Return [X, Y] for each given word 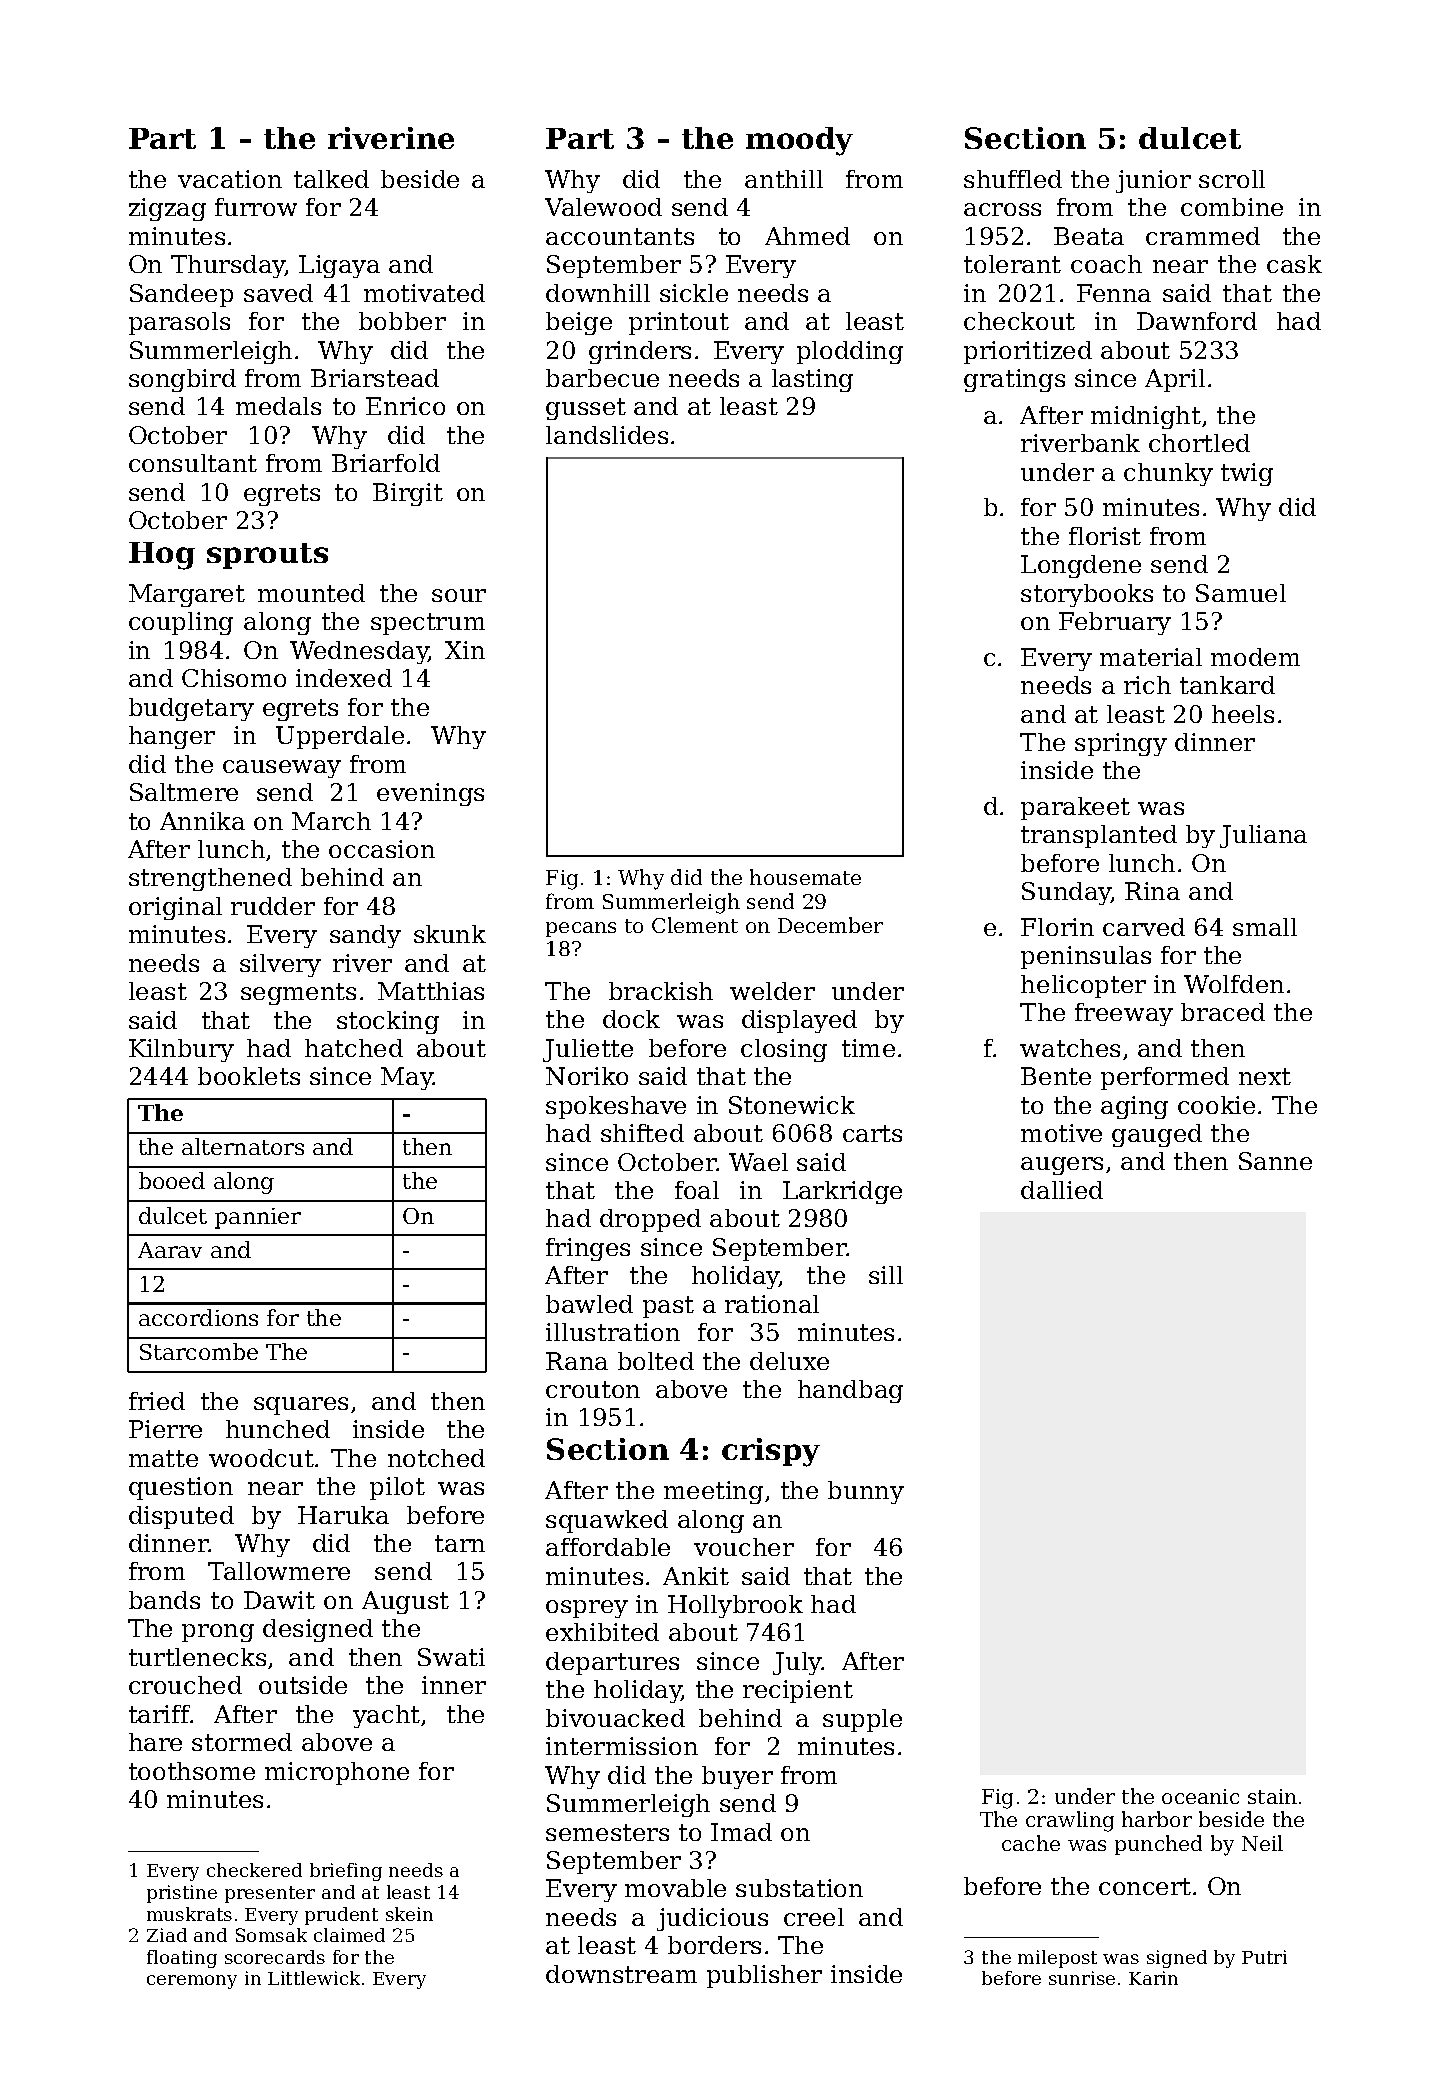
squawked [607, 1521]
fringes [588, 1249]
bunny [866, 1492]
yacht [386, 1716]
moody [799, 141]
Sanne [1275, 1161]
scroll [1232, 179]
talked [331, 179]
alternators [243, 1146]
